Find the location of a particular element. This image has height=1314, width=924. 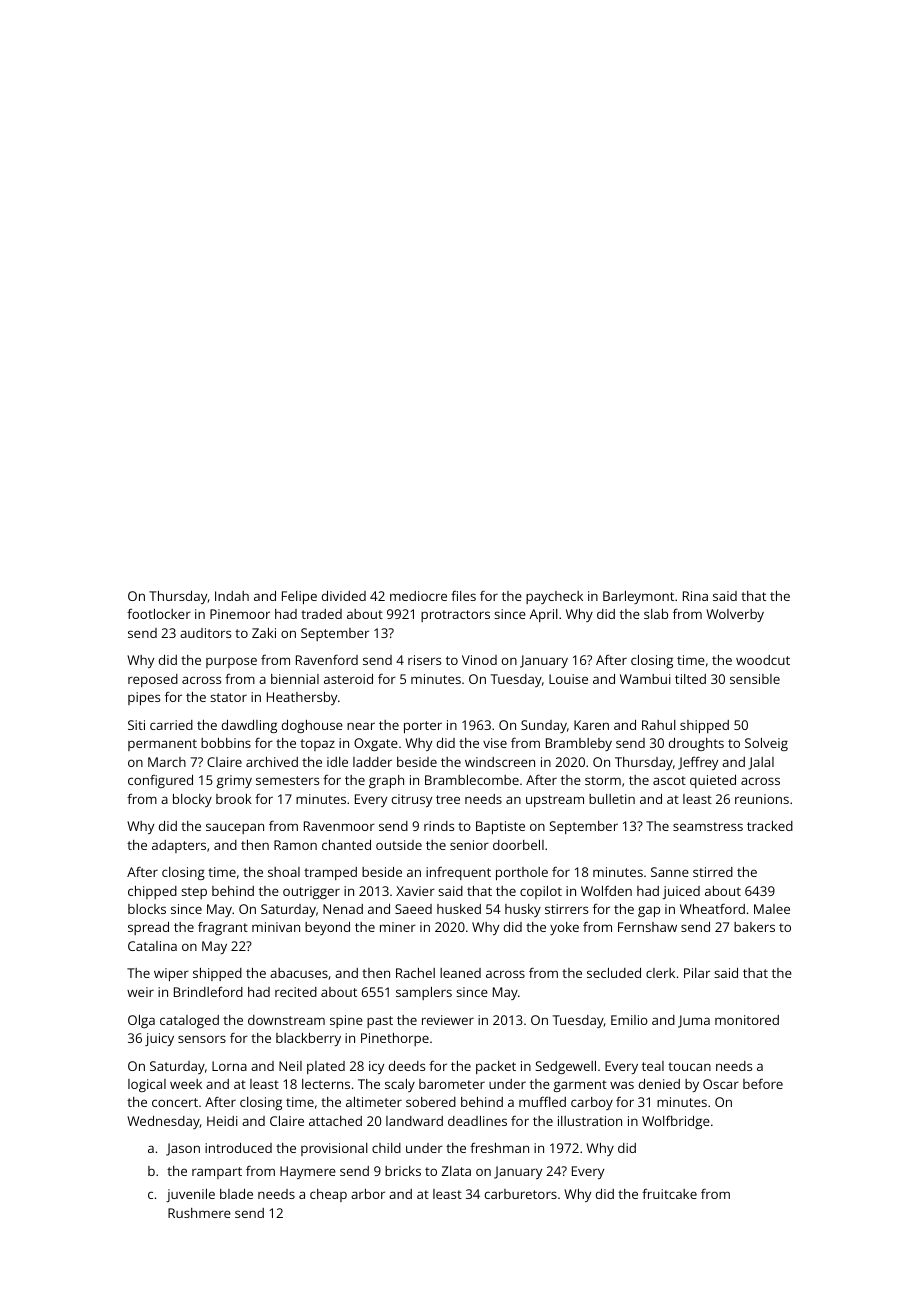

Wolverby is located at coordinates (735, 615).
